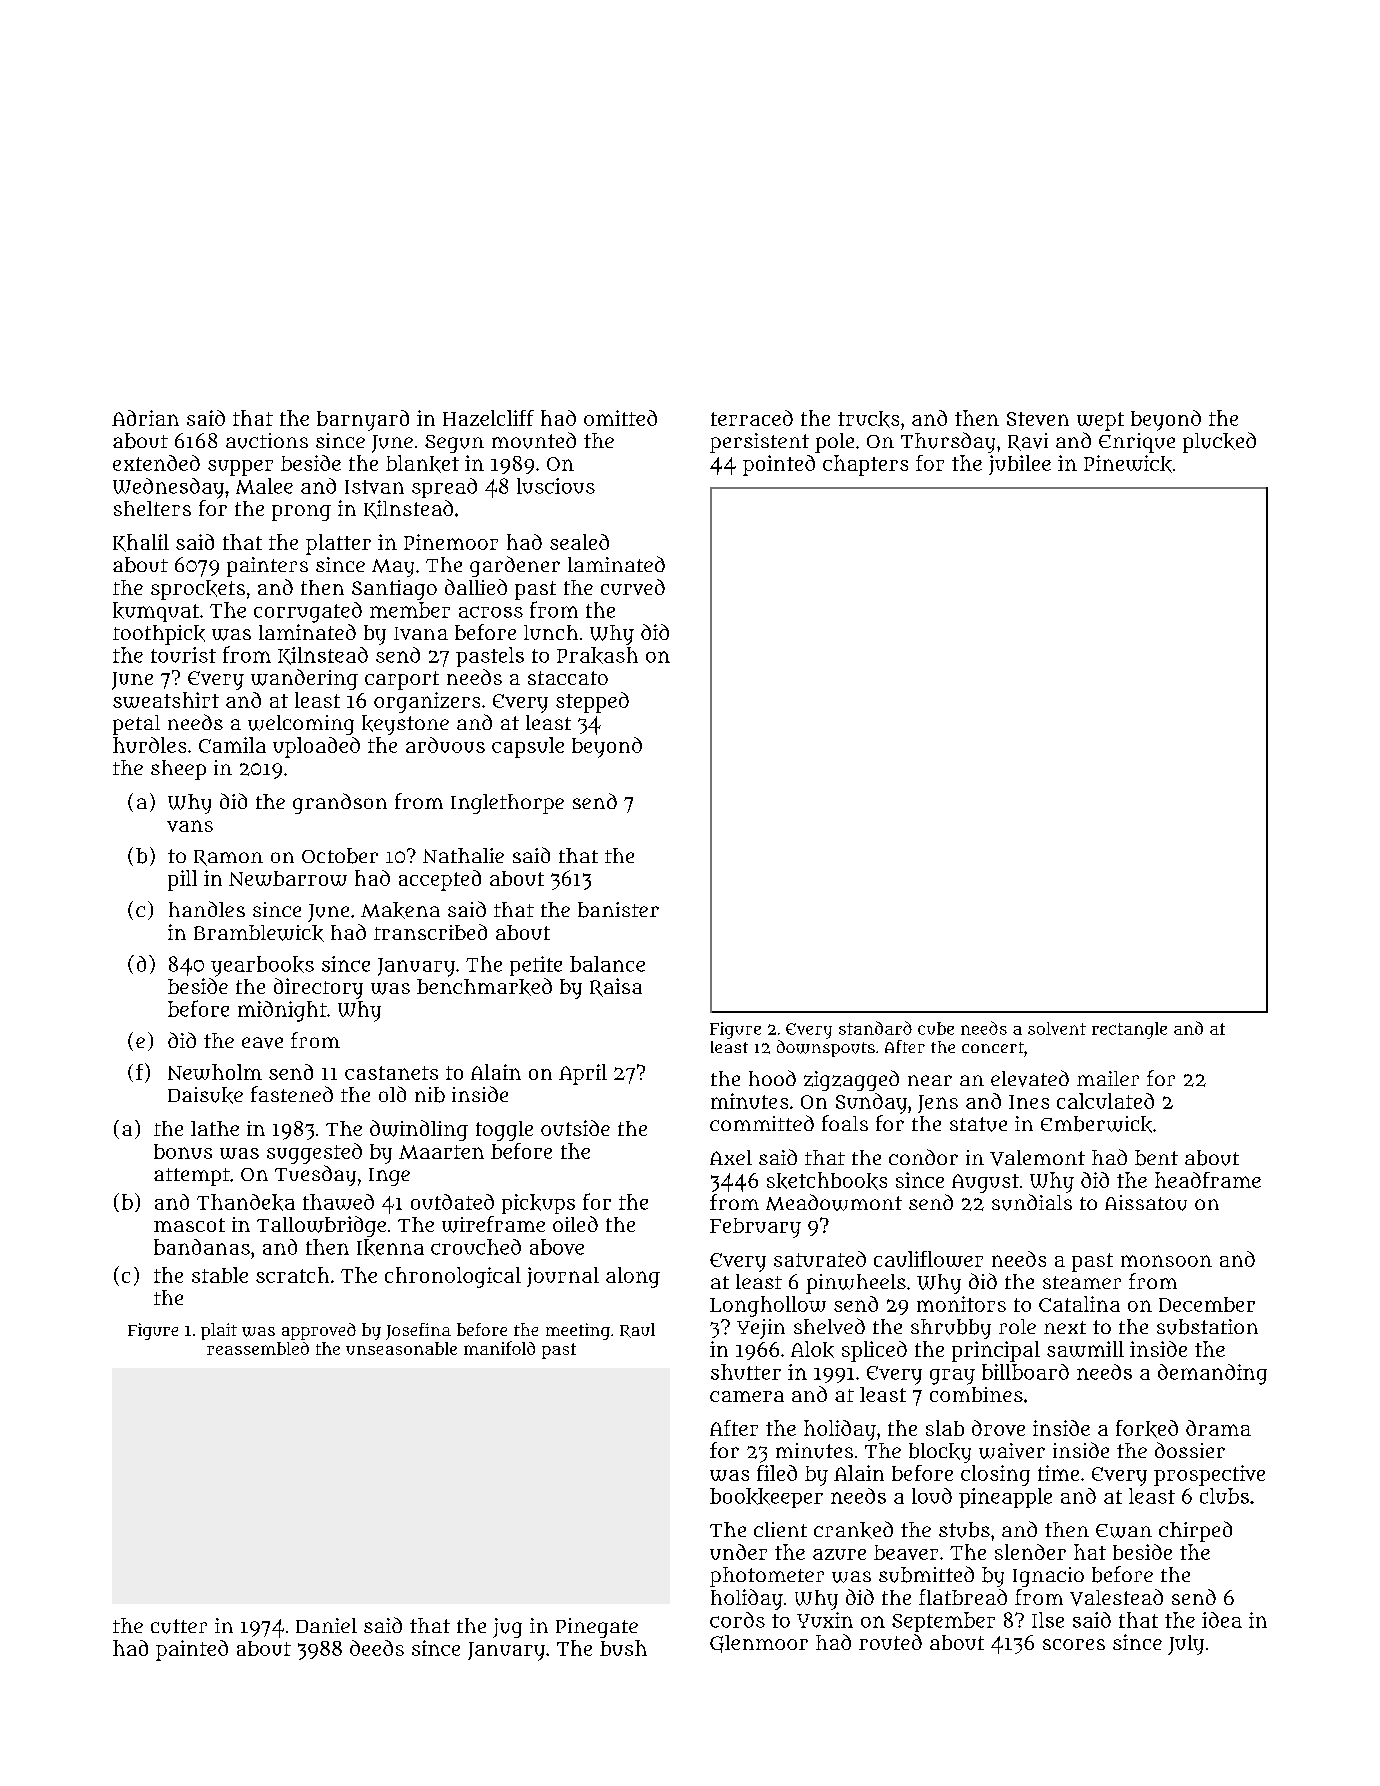 This image has width=1380, height=1786. Describe the element at coordinates (623, 1648) in the image. I see `bush` at that location.
